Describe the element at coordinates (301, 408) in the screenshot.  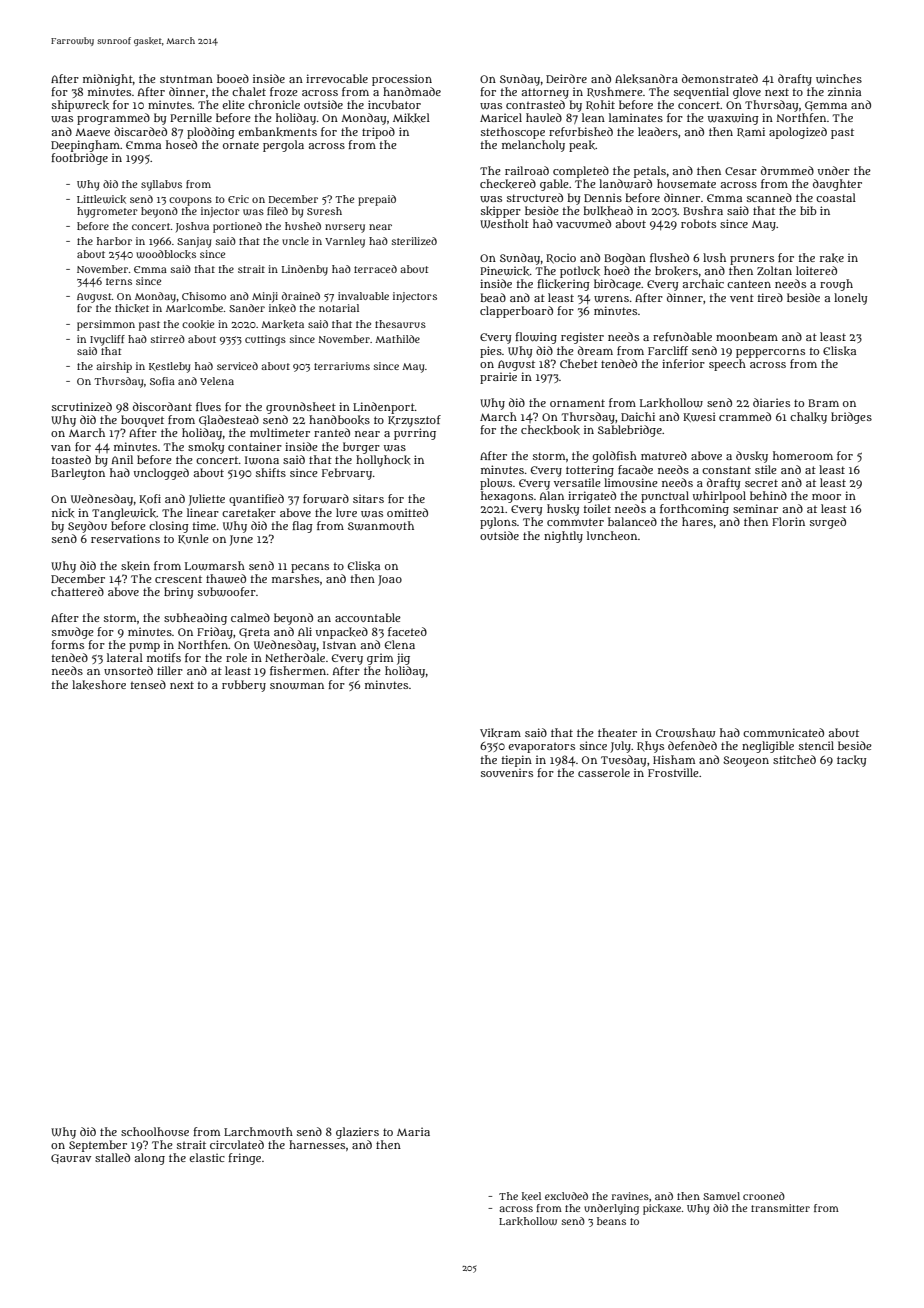
I see `groundsheet` at that location.
